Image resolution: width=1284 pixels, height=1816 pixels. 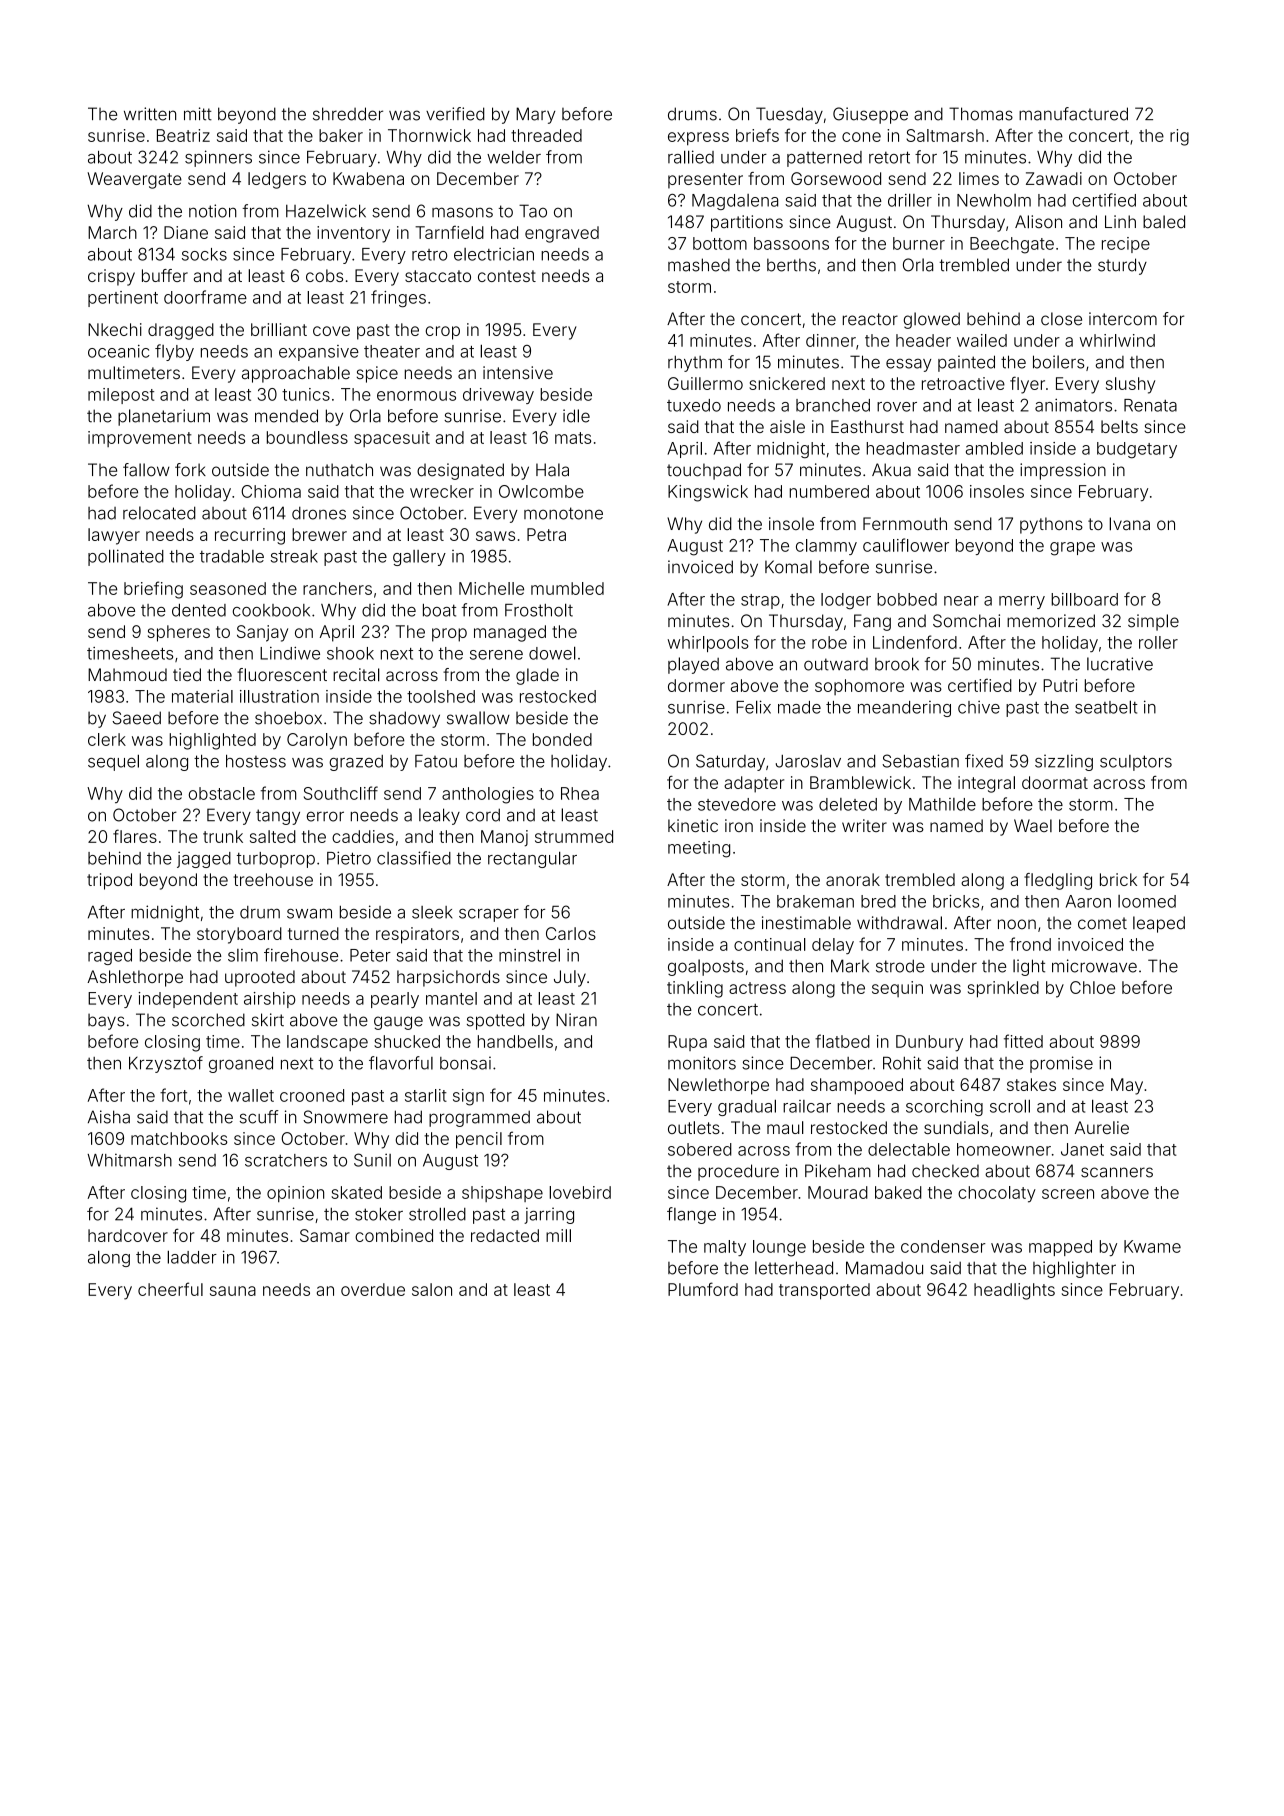 What do you see at coordinates (693, 665) in the image?
I see `played` at bounding box center [693, 665].
